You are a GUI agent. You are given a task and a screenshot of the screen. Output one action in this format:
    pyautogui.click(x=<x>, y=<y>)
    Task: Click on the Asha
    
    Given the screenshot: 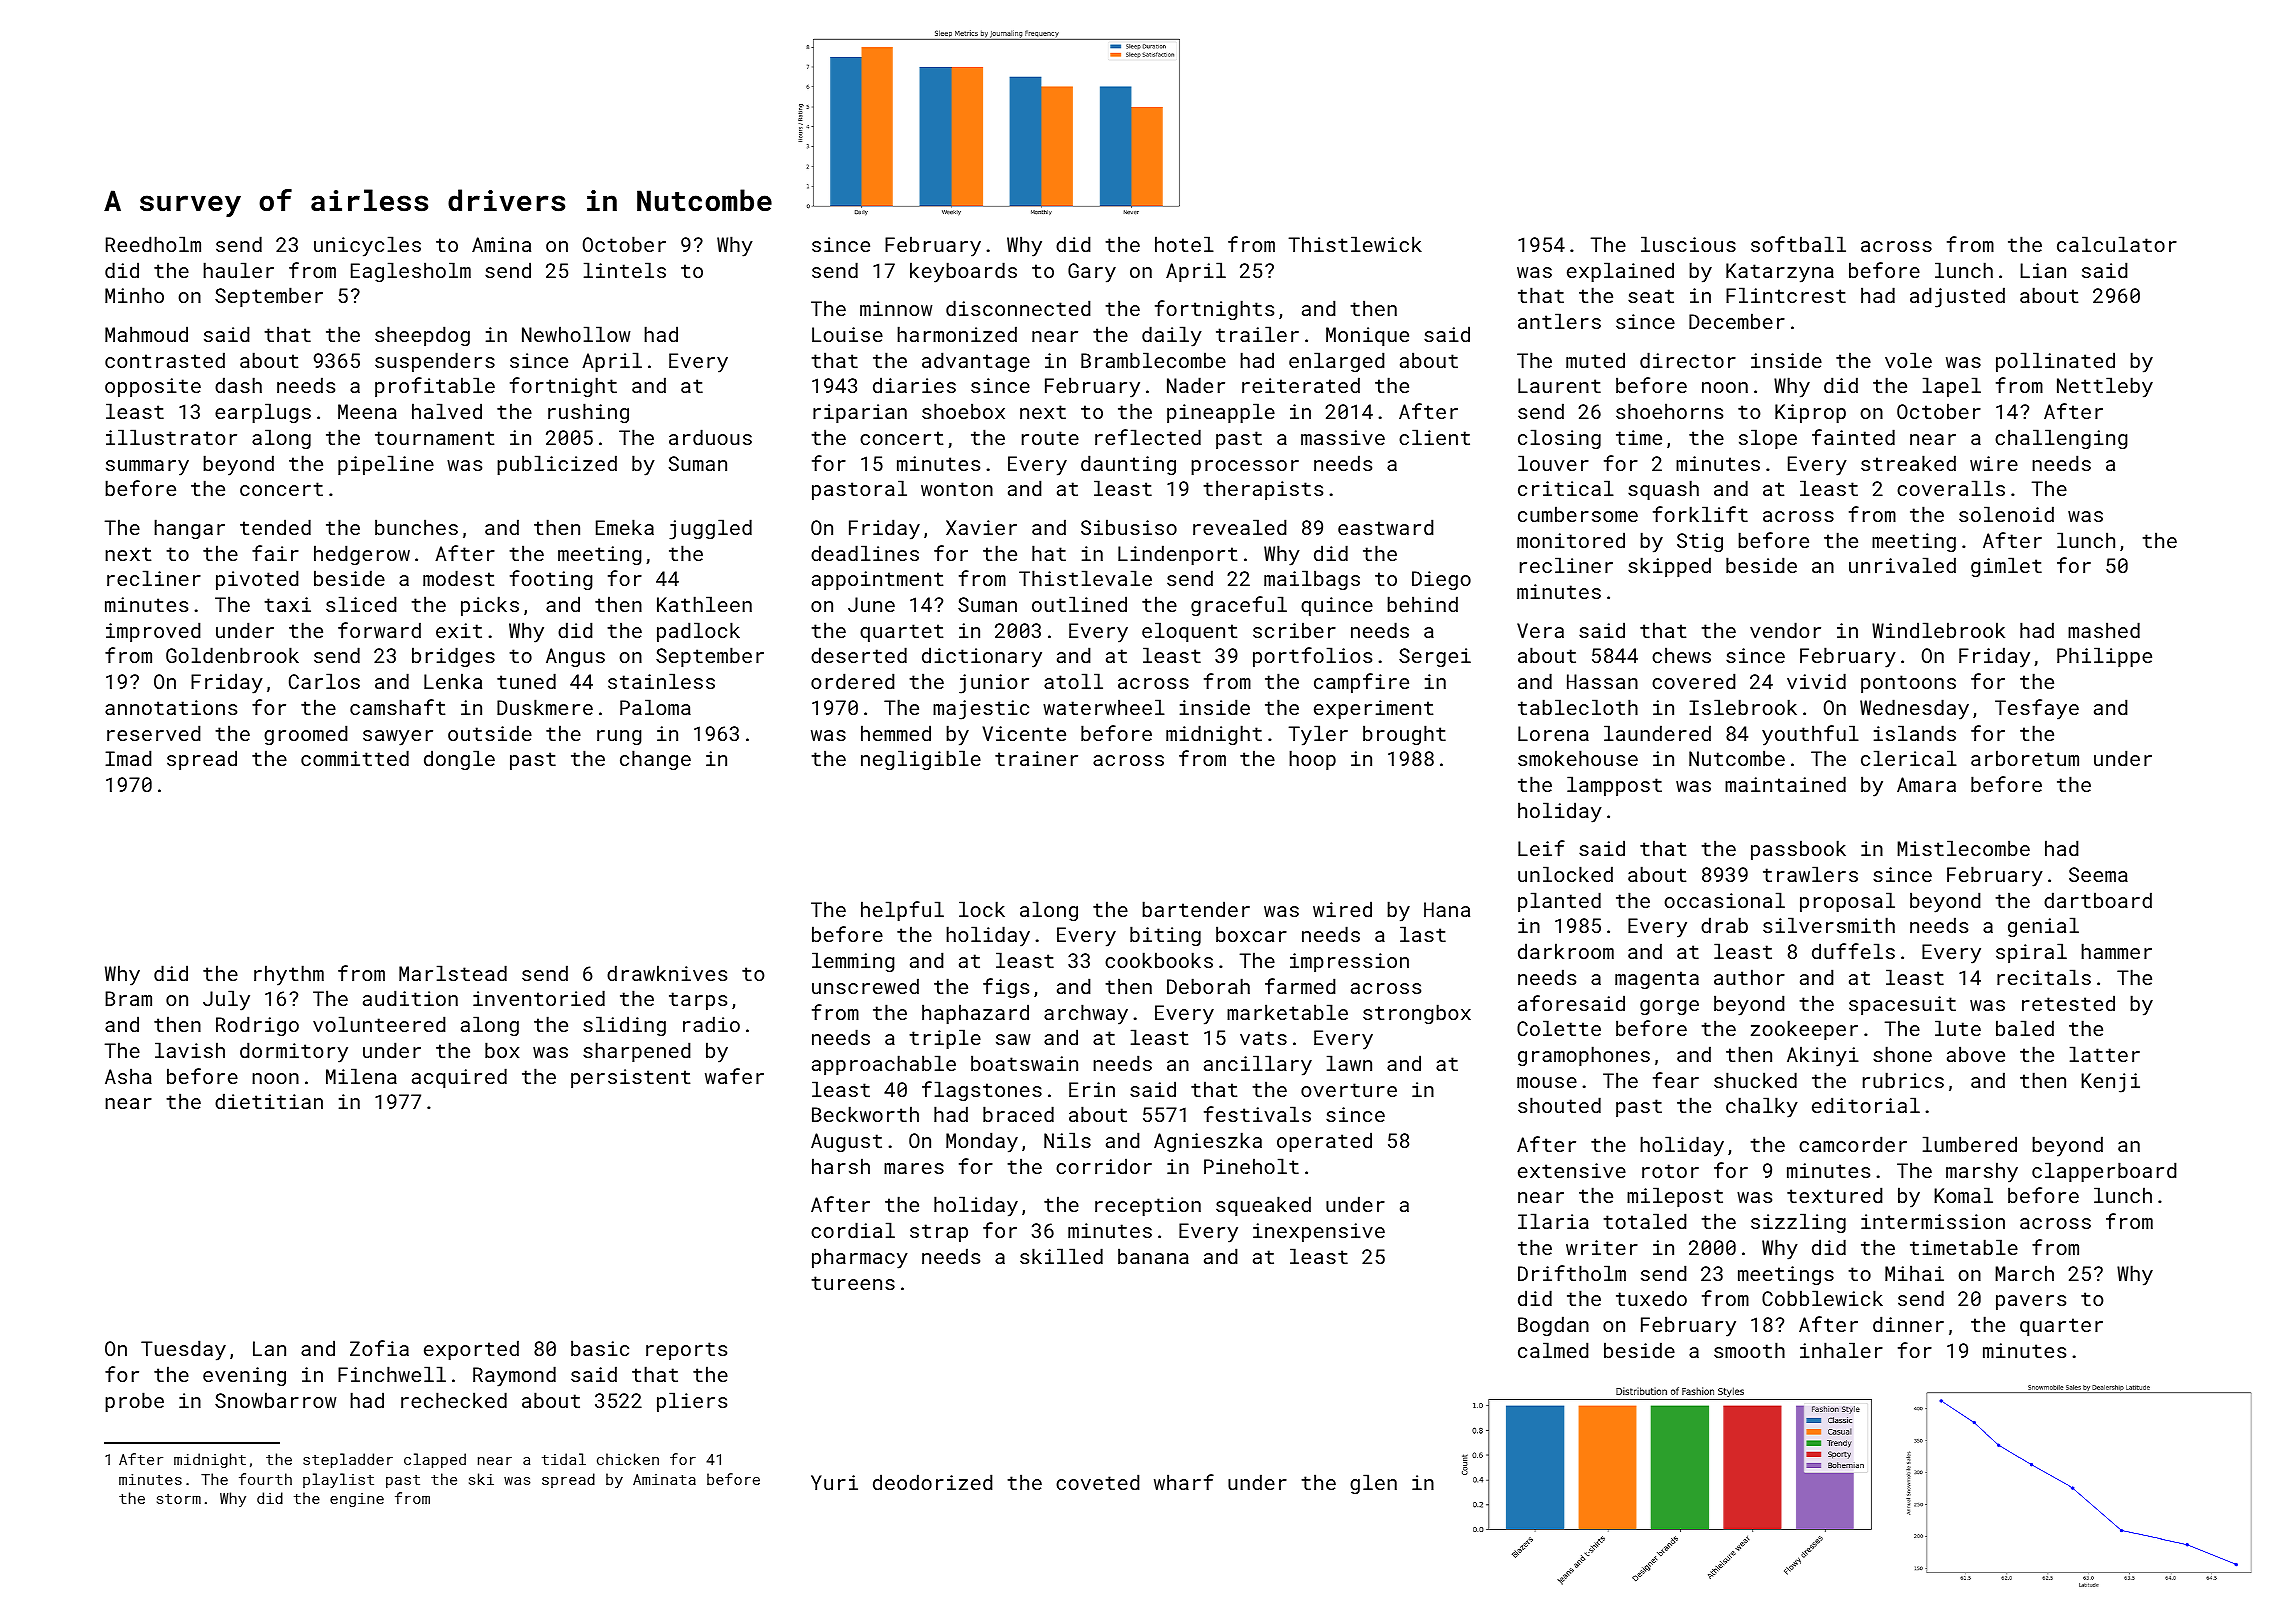 What is the action you would take?
    pyautogui.click(x=128, y=1076)
